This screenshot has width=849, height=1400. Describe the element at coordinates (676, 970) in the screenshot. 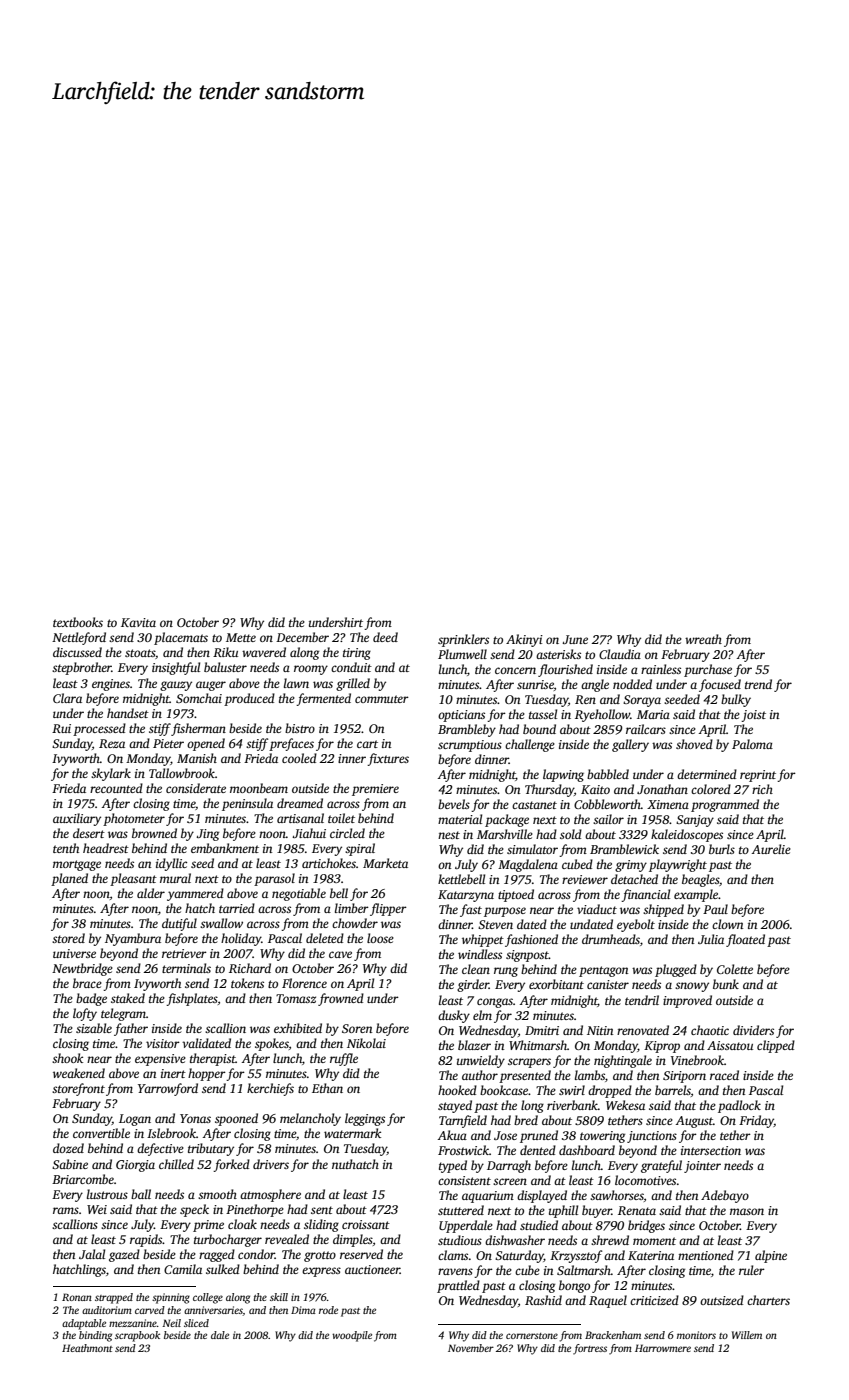

I see `plugged` at that location.
